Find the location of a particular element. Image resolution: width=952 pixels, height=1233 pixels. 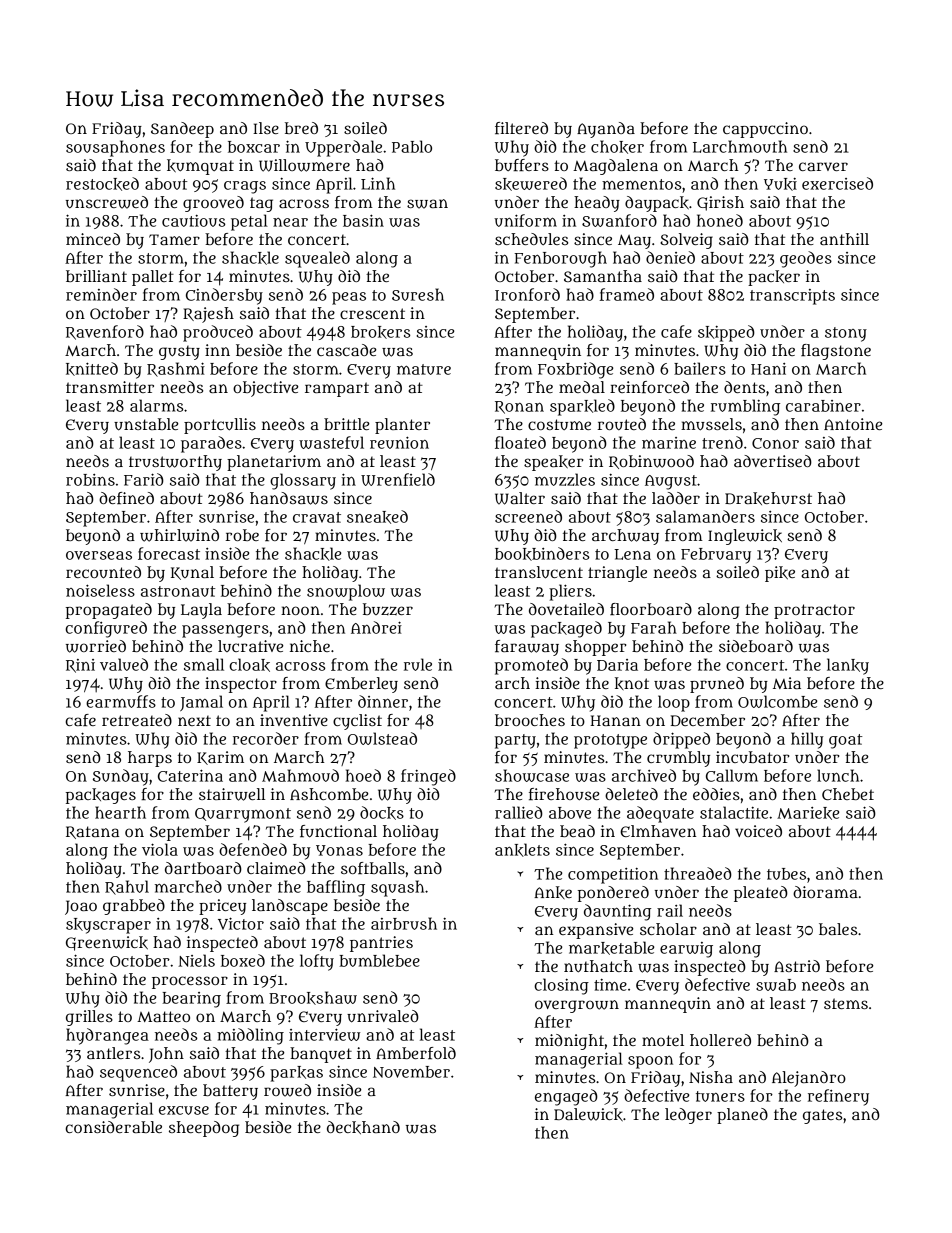

Dalewick is located at coordinates (588, 1115).
